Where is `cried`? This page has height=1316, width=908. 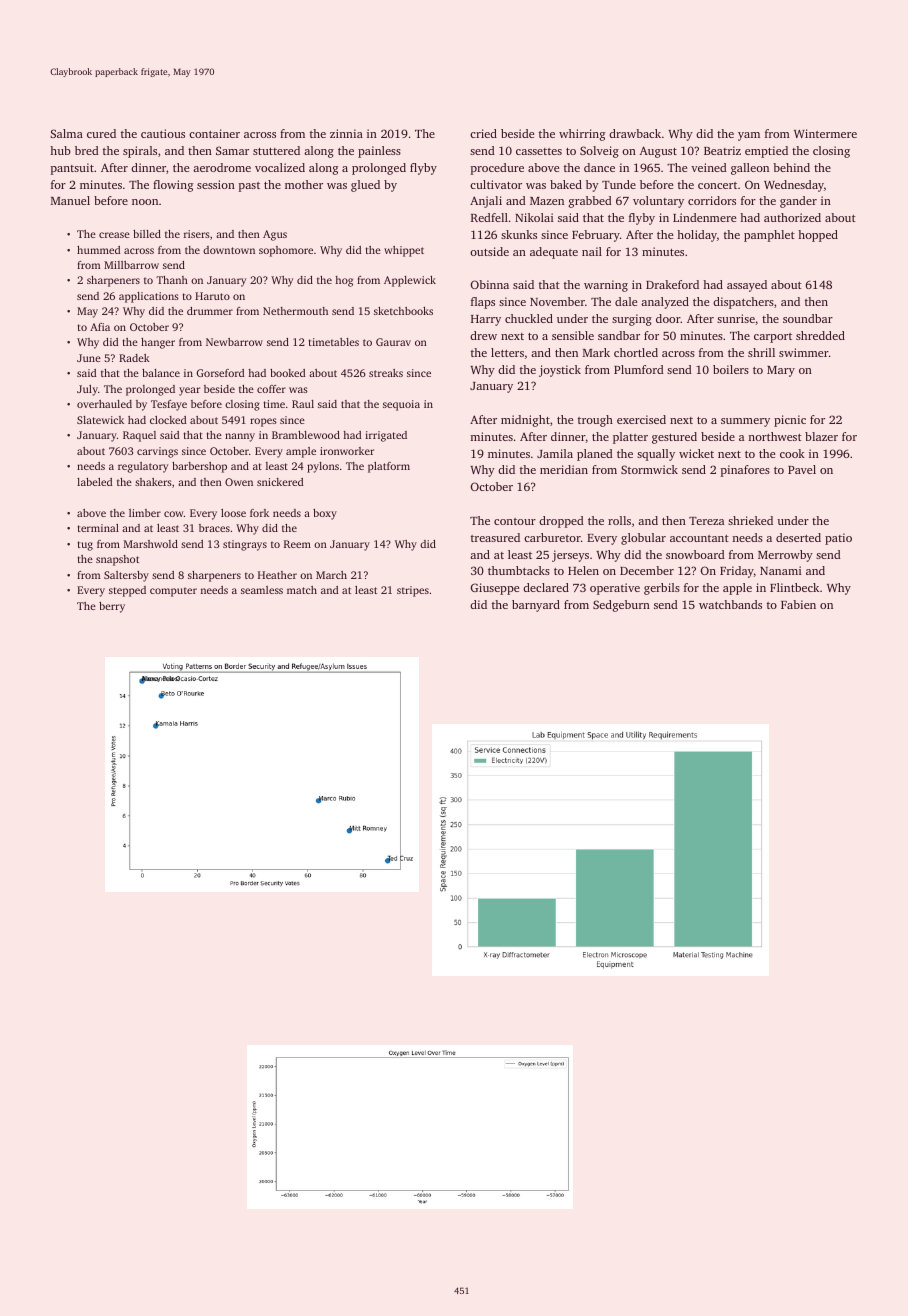
cried is located at coordinates (483, 133).
